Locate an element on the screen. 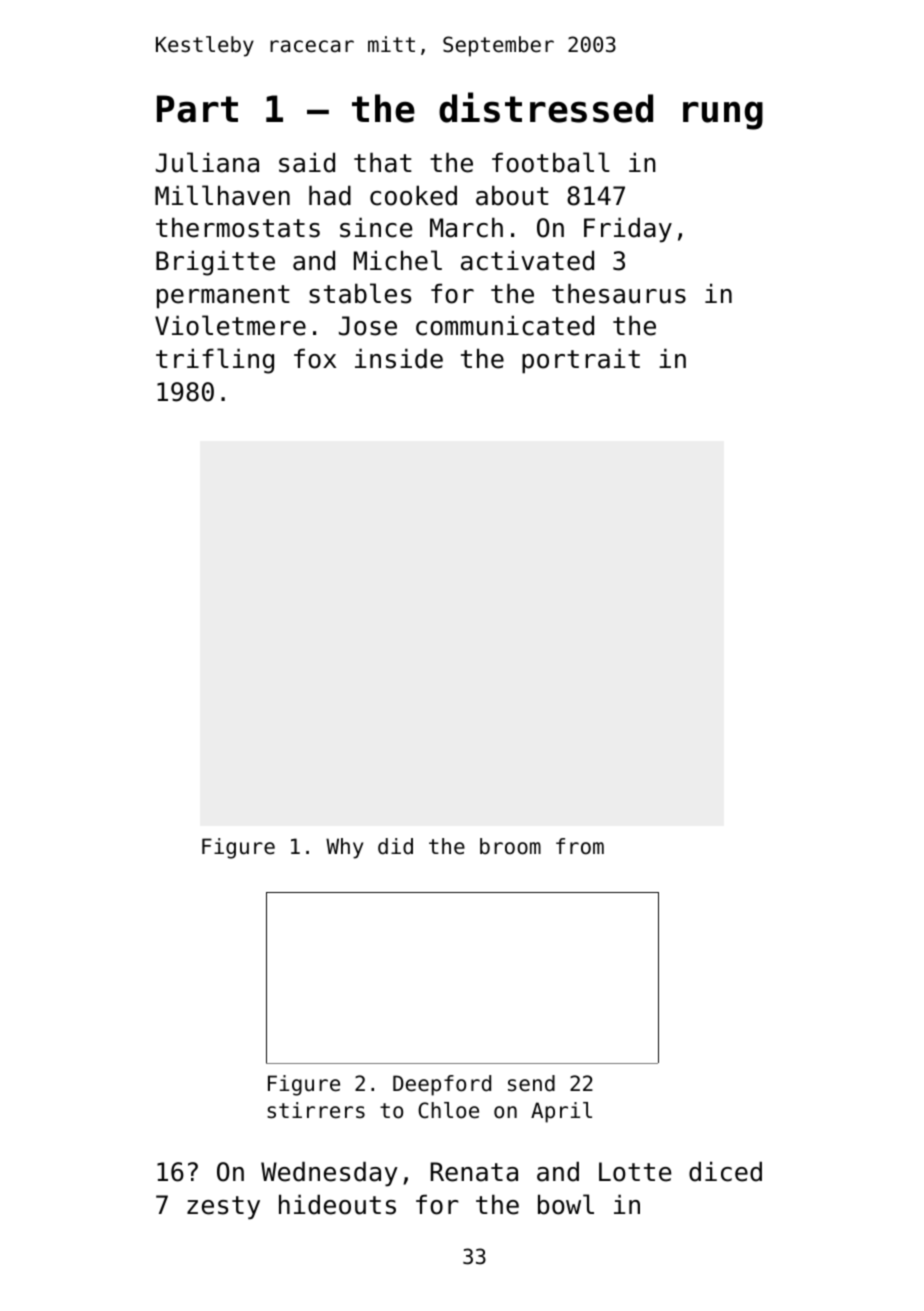  rung is located at coordinates (723, 115).
